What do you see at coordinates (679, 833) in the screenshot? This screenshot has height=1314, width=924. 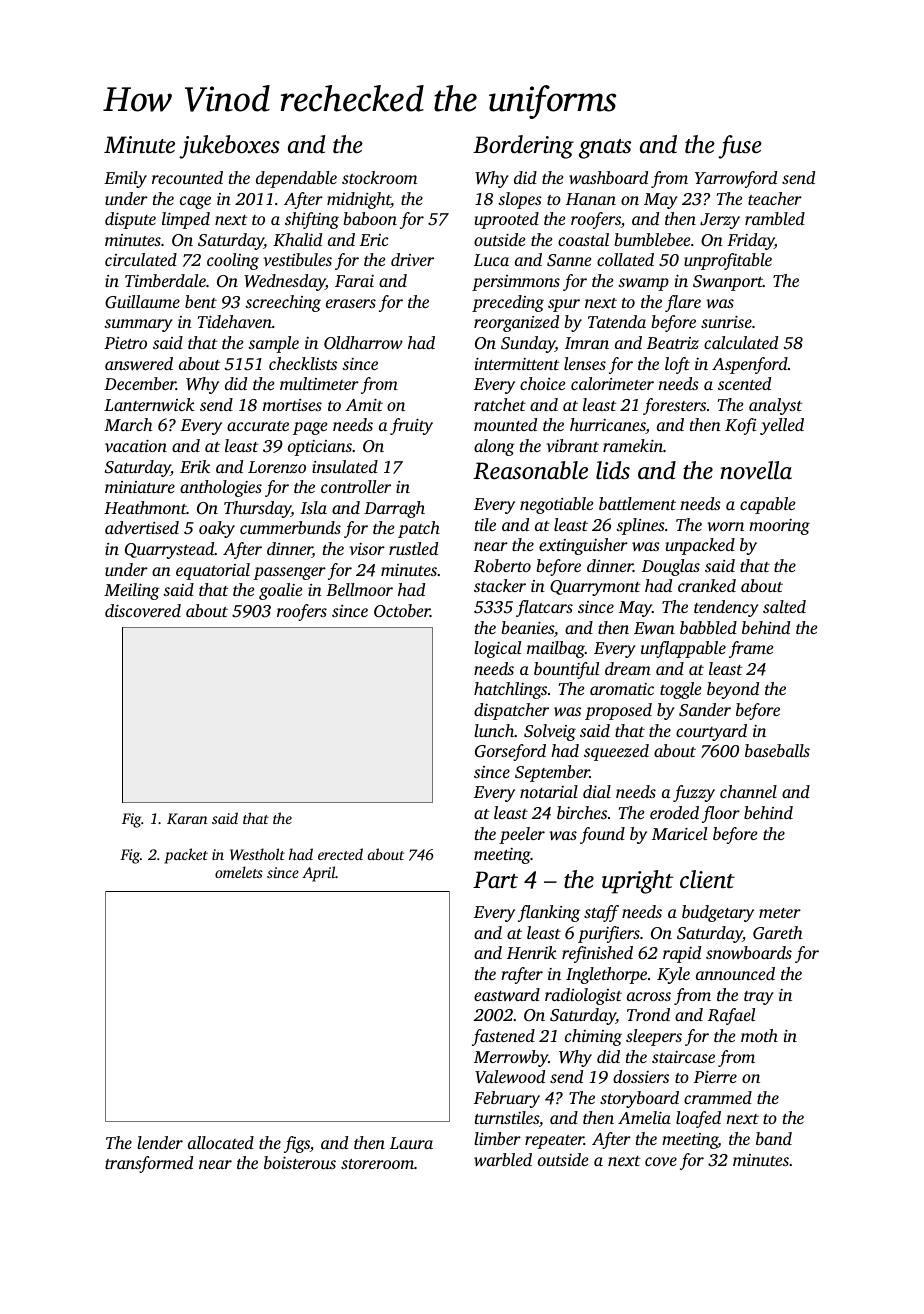 I see `Maricel` at bounding box center [679, 833].
